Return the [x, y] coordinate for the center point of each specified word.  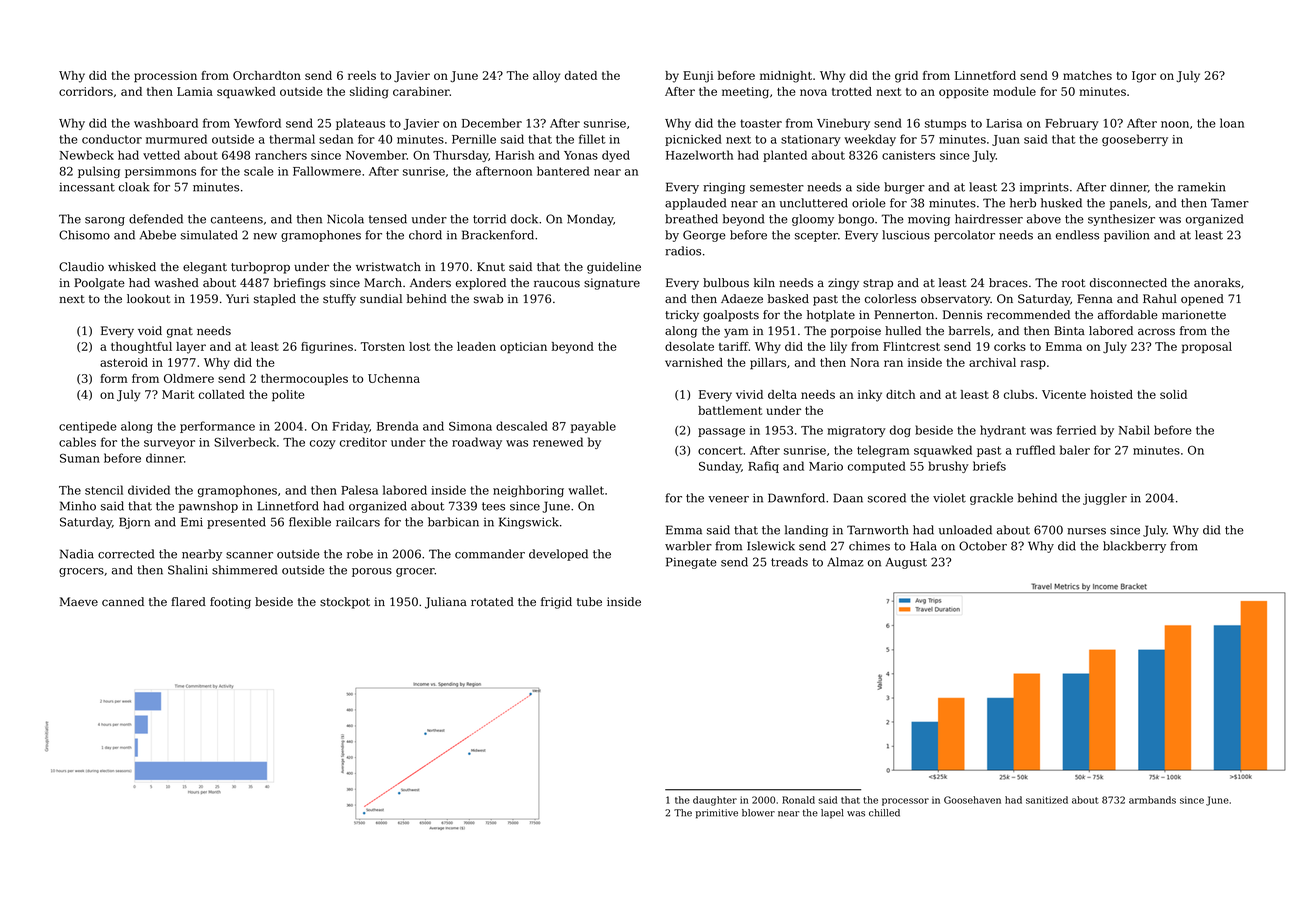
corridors [86, 91]
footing [230, 603]
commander [490, 554]
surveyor [169, 444]
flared [188, 601]
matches [1087, 75]
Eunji [698, 77]
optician [523, 347]
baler [1075, 450]
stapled [275, 300]
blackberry [1134, 547]
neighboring [528, 491]
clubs [1019, 394]
